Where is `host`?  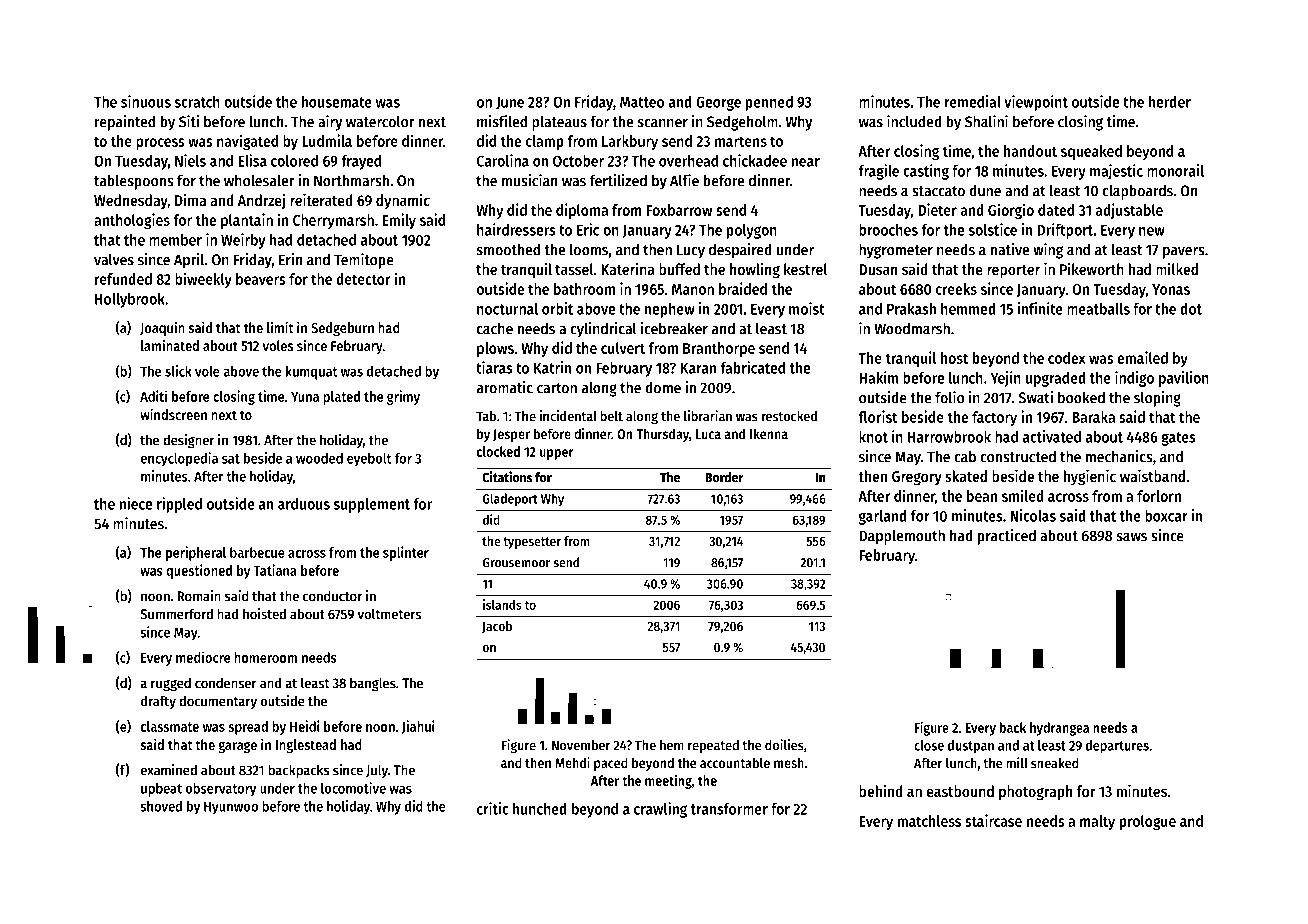
host is located at coordinates (954, 358).
